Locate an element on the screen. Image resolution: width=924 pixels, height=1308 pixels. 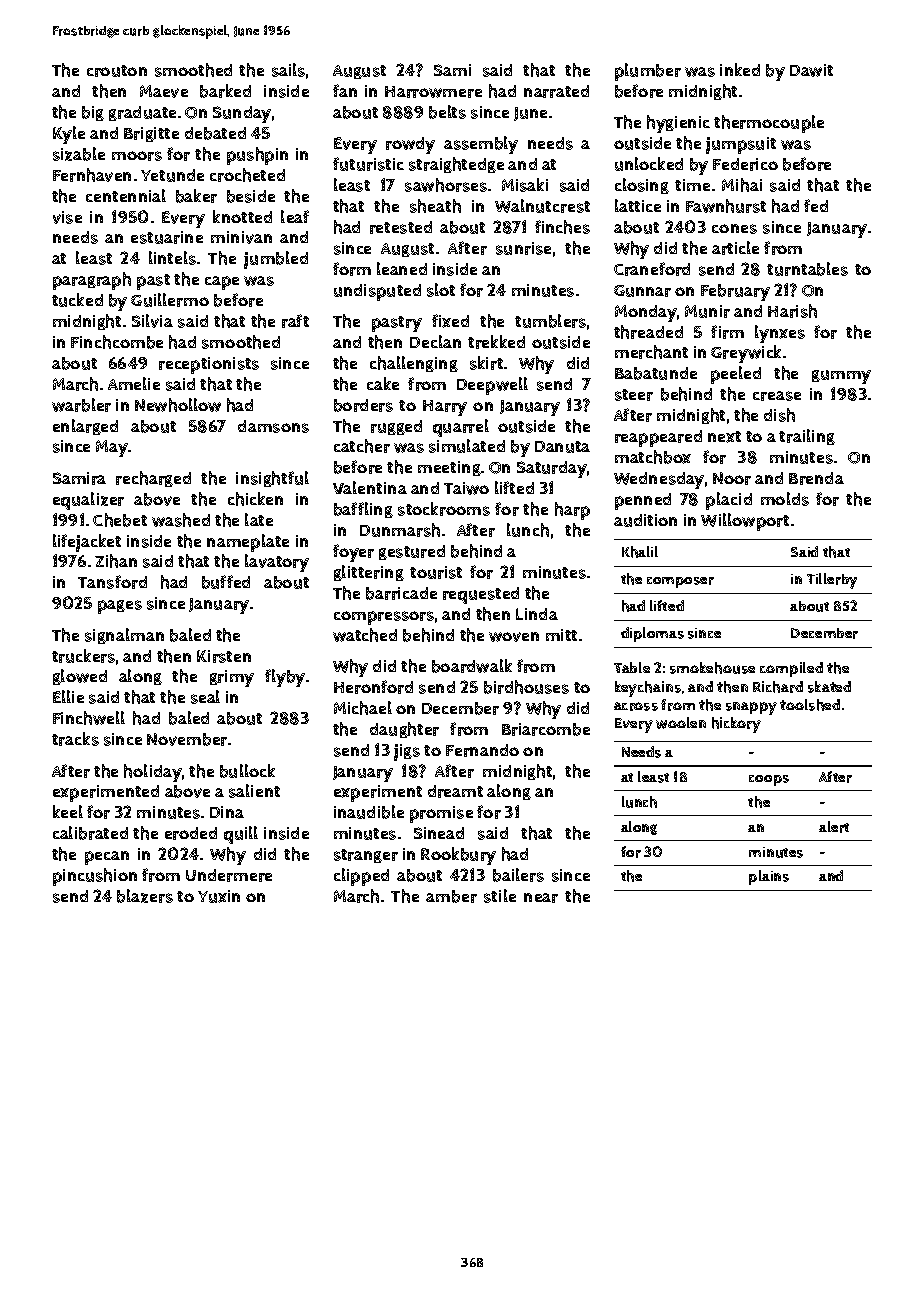
Tillerby is located at coordinates (832, 581).
